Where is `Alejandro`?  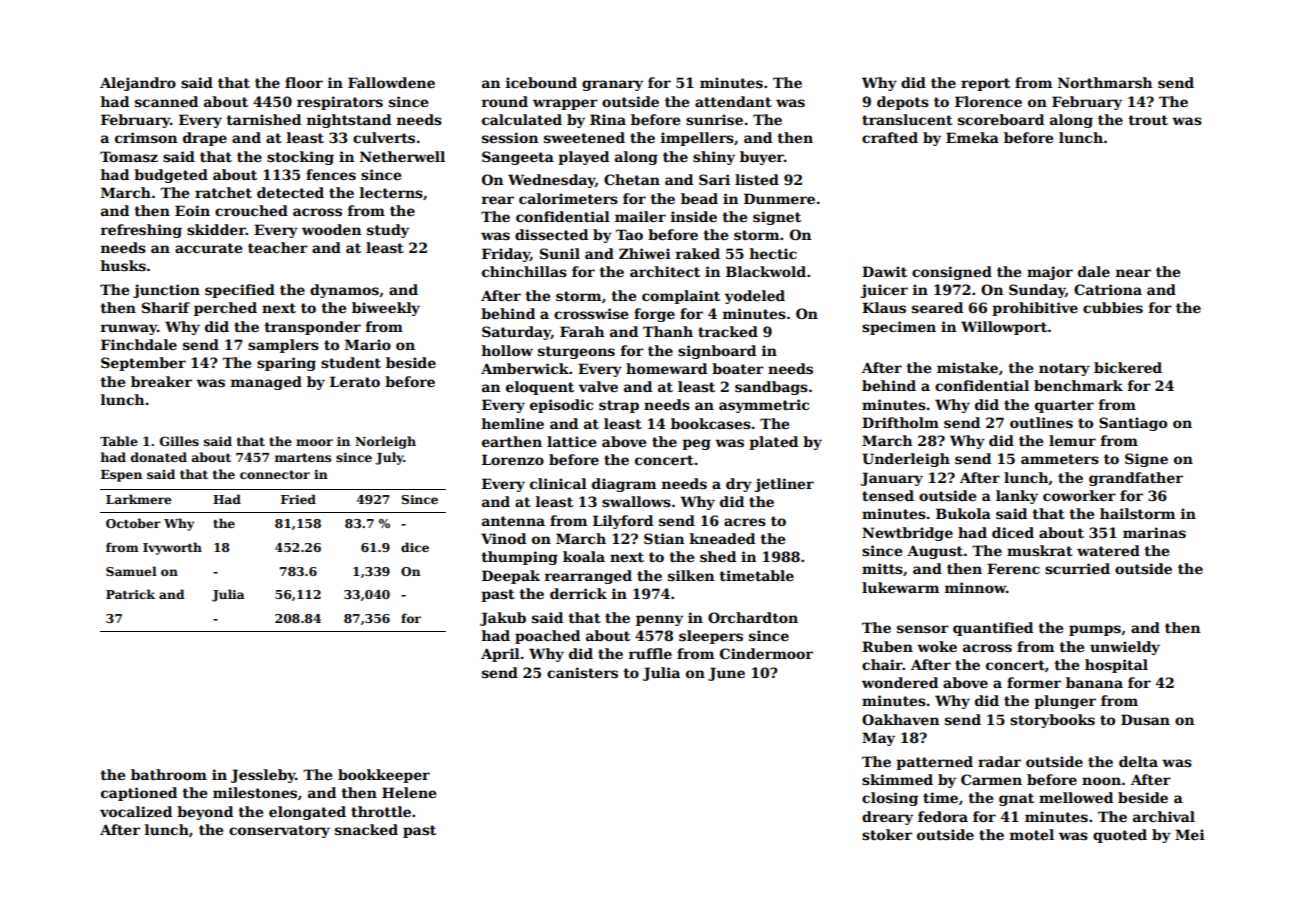
Alejandro is located at coordinates (138, 84).
